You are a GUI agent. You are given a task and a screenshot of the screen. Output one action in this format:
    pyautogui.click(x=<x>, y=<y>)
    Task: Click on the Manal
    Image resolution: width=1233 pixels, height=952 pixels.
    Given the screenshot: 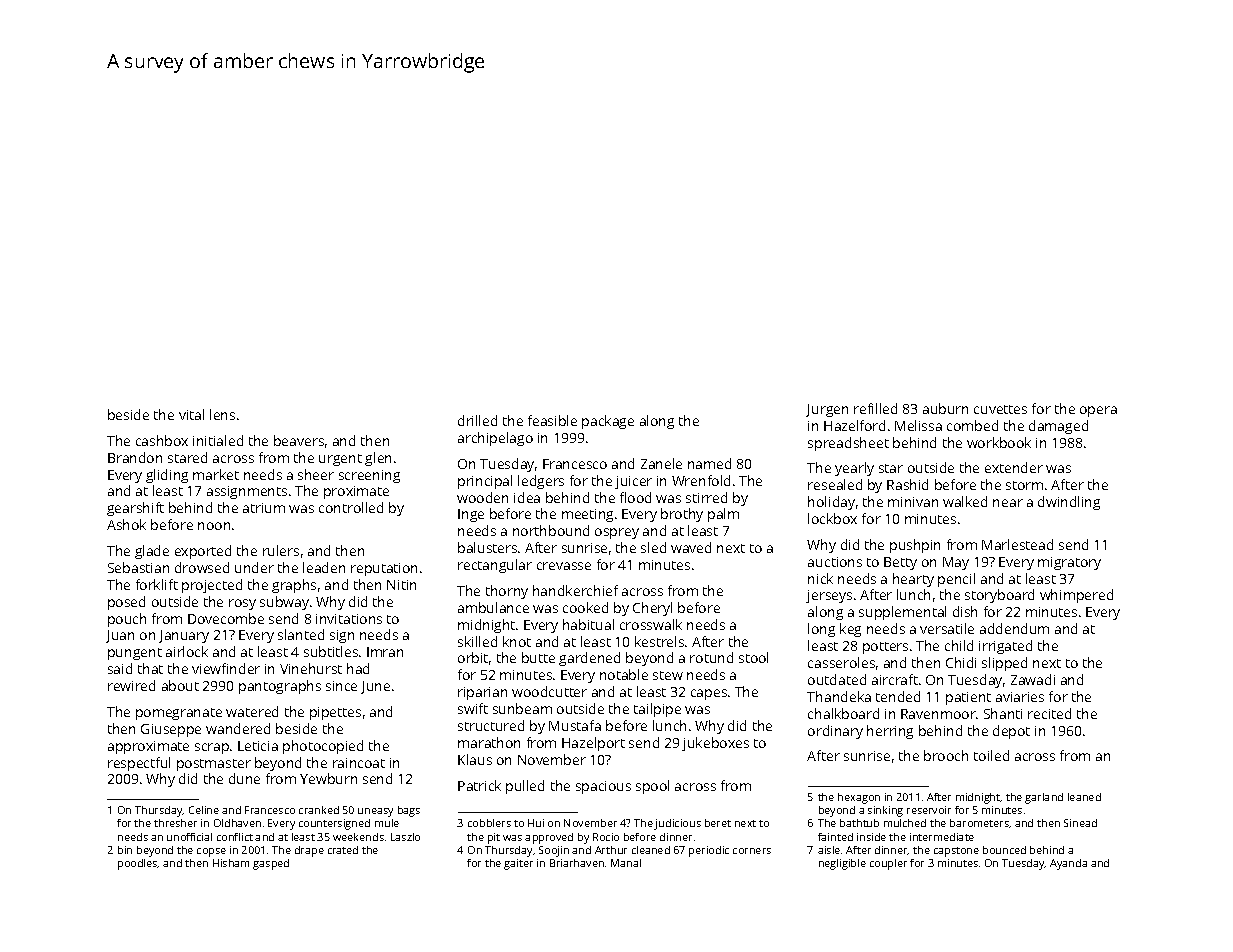 What is the action you would take?
    pyautogui.click(x=626, y=863)
